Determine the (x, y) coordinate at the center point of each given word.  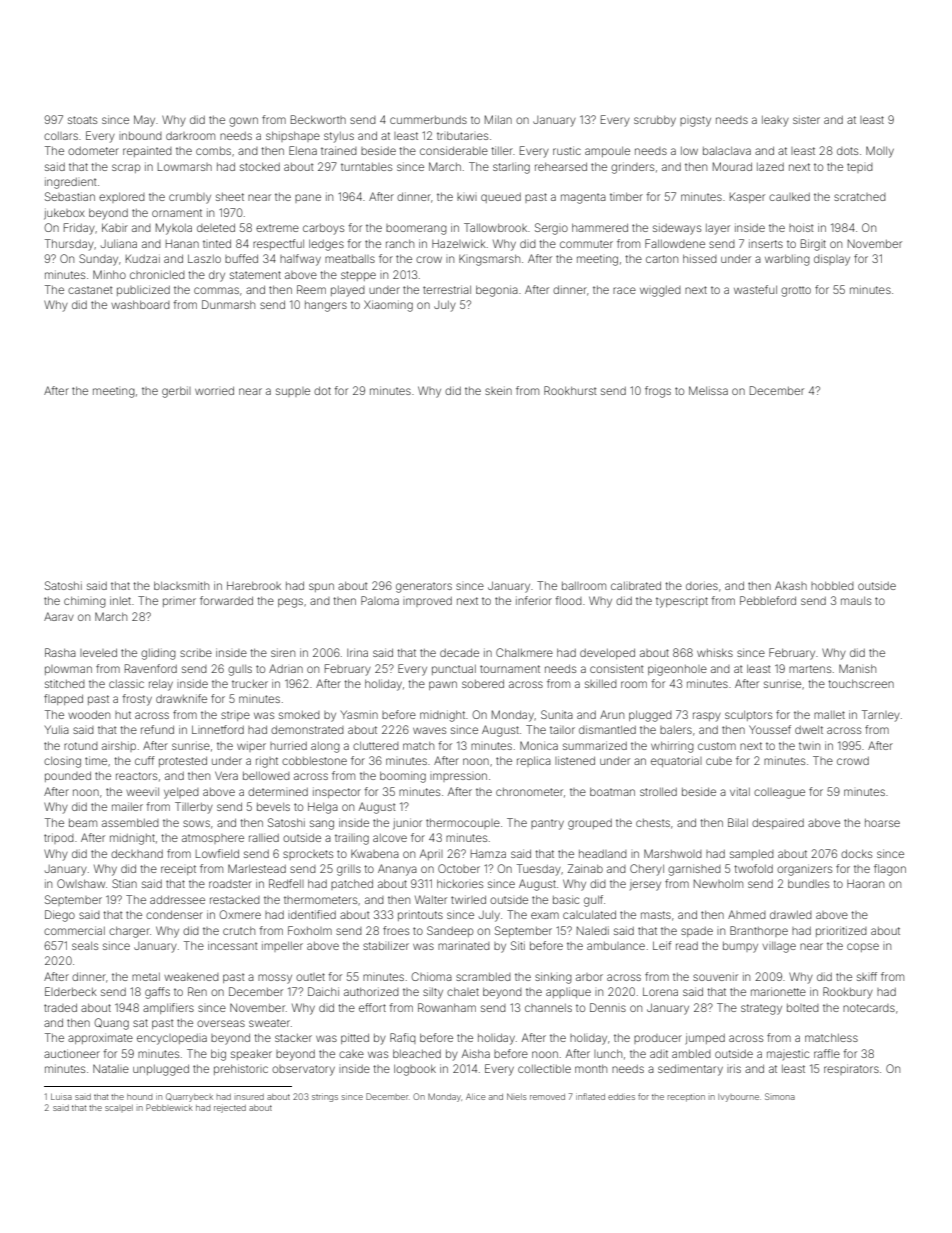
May (144, 121)
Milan (498, 119)
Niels (517, 1096)
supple (293, 392)
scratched (860, 197)
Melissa (708, 390)
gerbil (176, 392)
